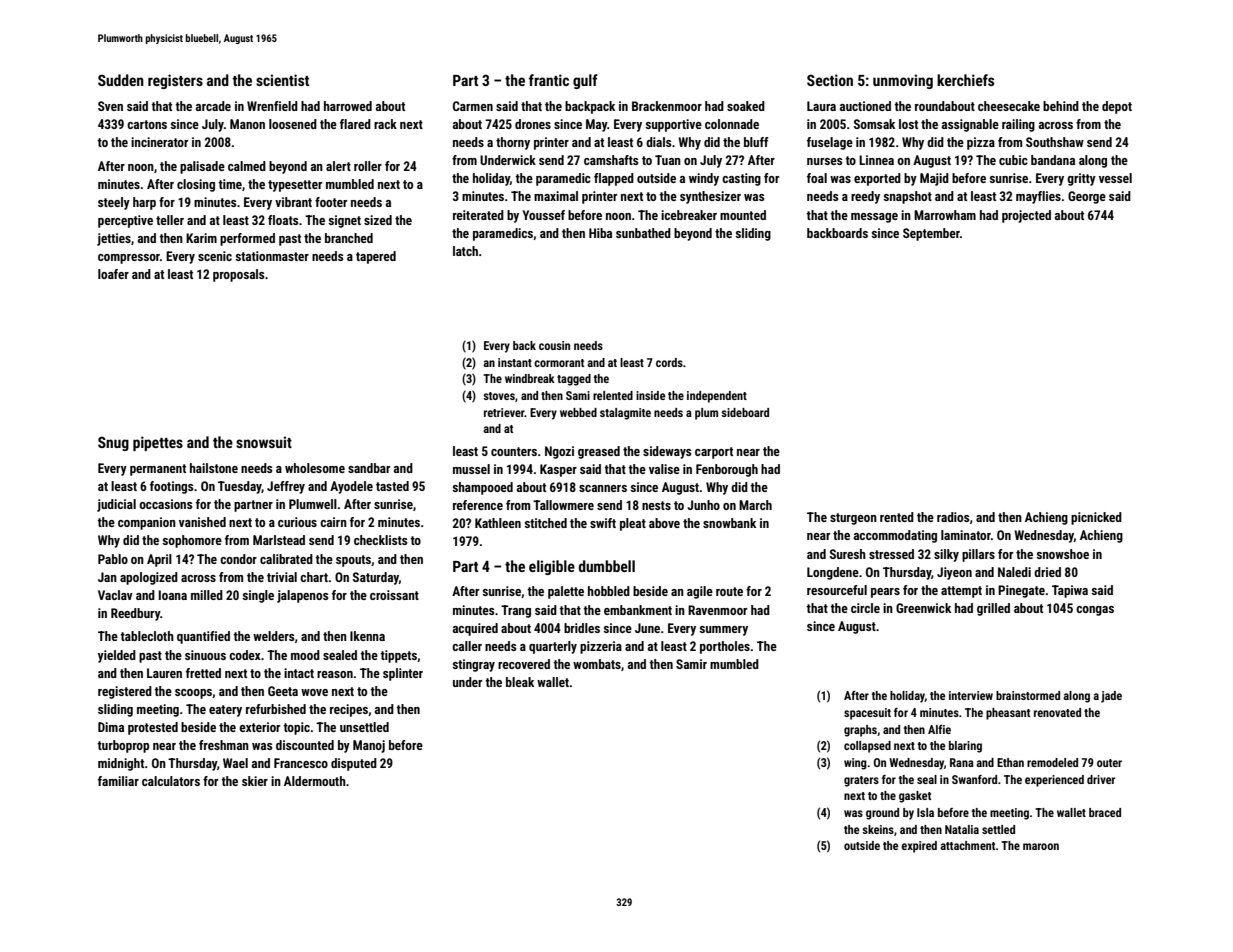 The width and height of the screenshot is (1233, 952). Describe the element at coordinates (135, 614) in the screenshot. I see `Reedbury` at that location.
